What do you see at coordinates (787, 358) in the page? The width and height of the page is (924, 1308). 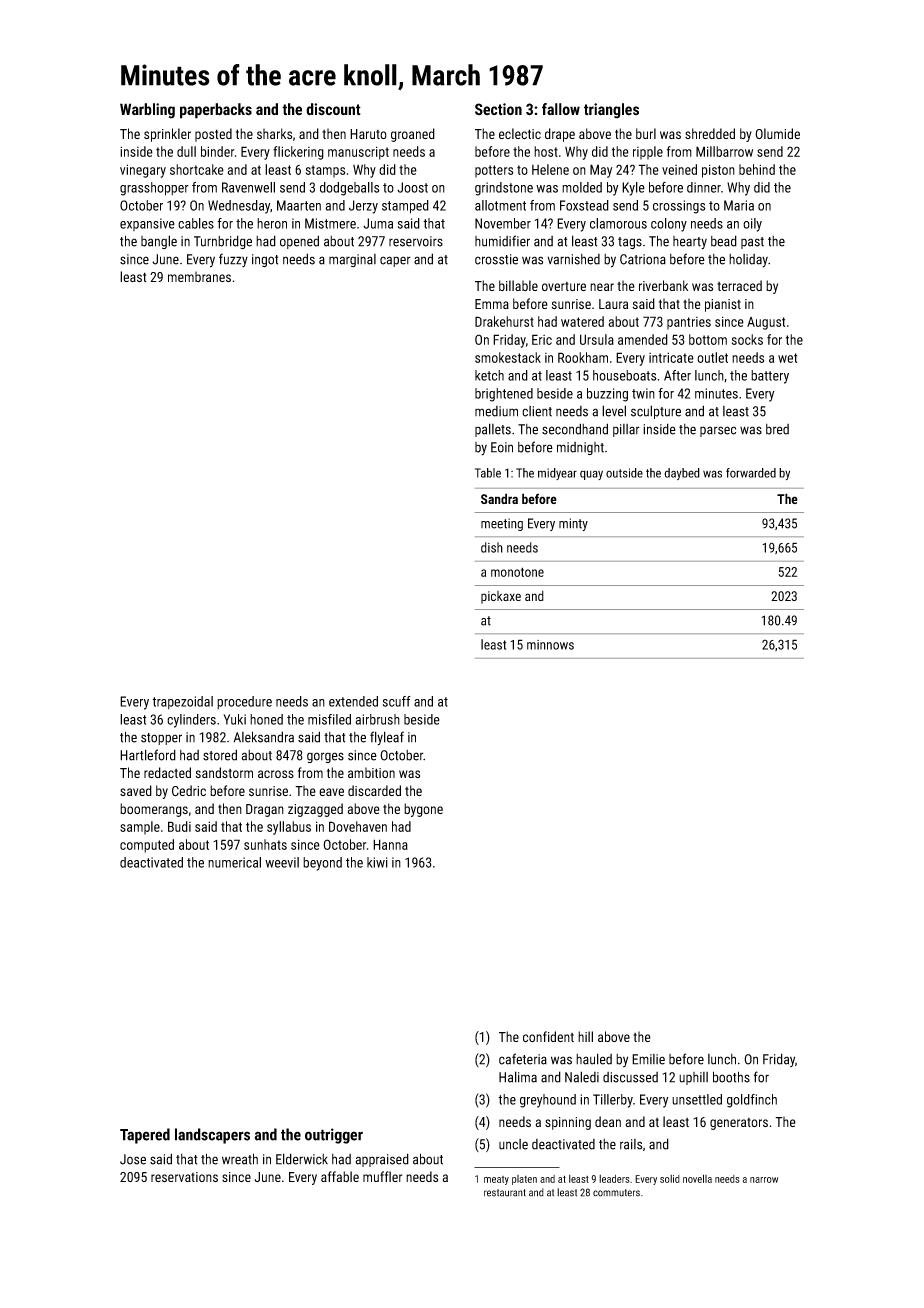 I see `wet` at bounding box center [787, 358].
